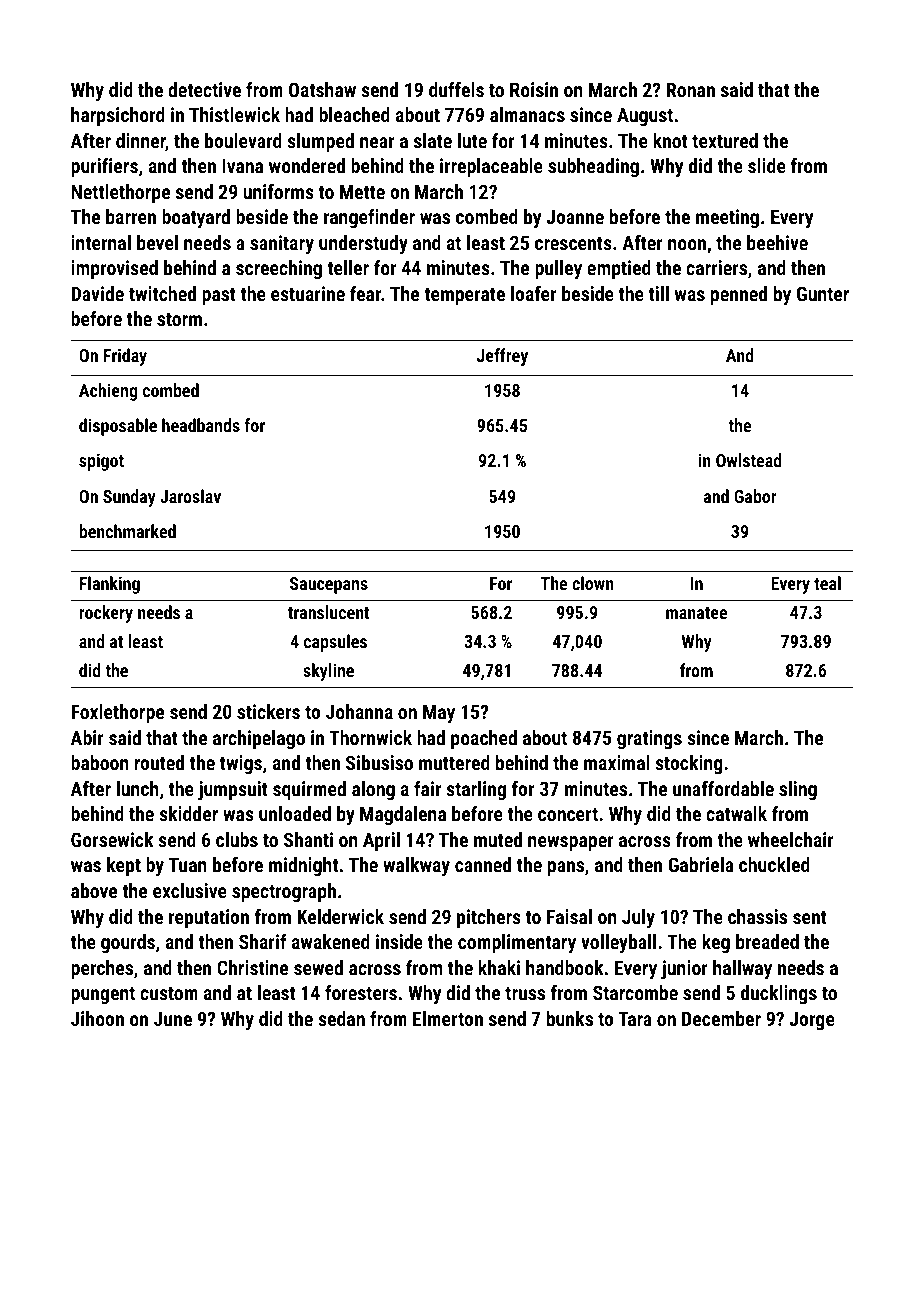 This screenshot has width=924, height=1314. I want to click on harpsichord, so click(118, 116).
